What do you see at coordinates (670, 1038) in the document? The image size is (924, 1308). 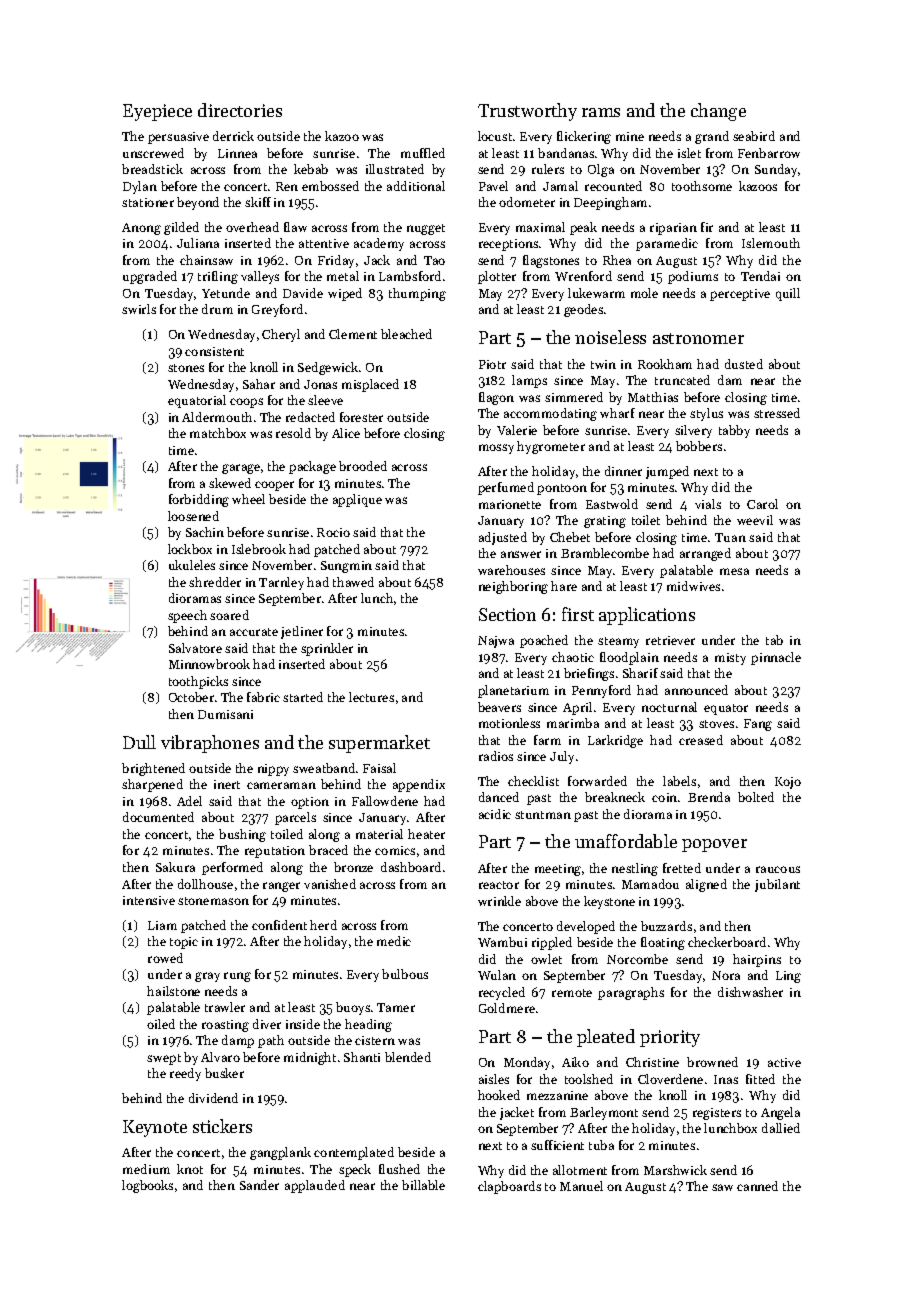 I see `priority` at bounding box center [670, 1038].
